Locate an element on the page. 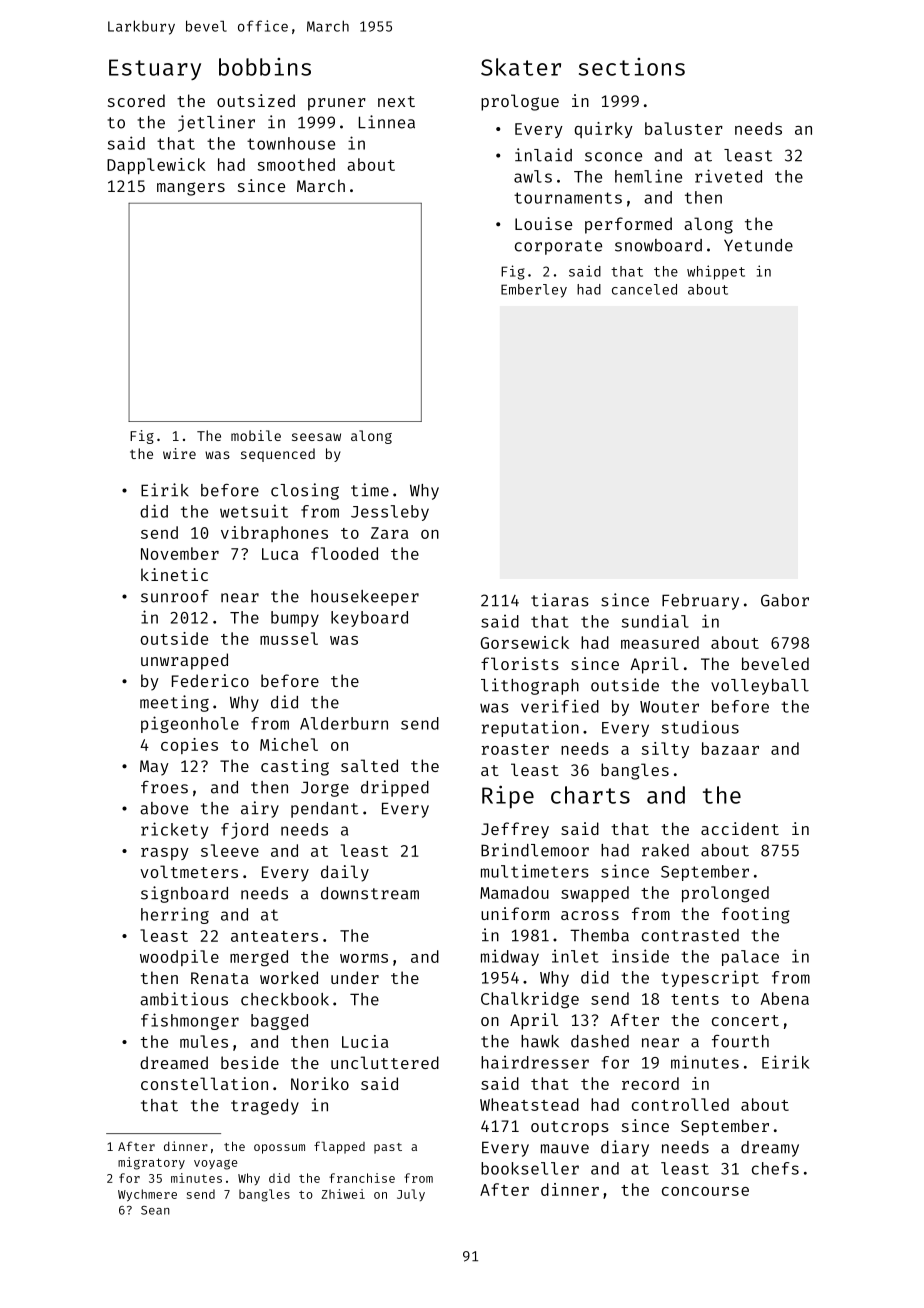 Image resolution: width=924 pixels, height=1308 pixels. diary is located at coordinates (625, 1148).
